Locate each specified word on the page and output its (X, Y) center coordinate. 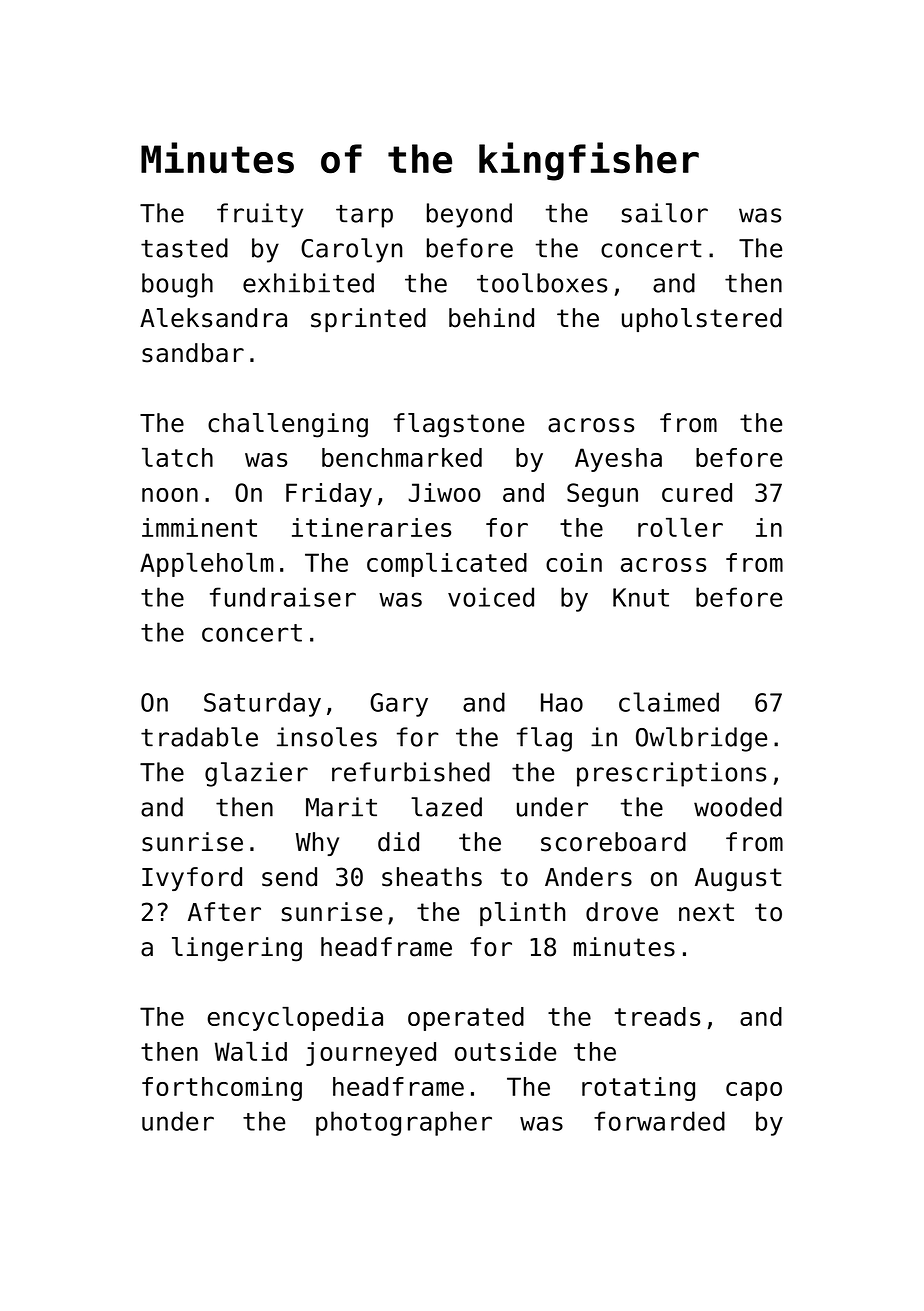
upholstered (702, 320)
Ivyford (192, 879)
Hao (562, 702)
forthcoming (222, 1089)
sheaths (432, 877)
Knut (641, 597)
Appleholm (206, 565)
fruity (260, 215)
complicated (447, 565)
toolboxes (542, 283)
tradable (199, 737)
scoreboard (613, 842)
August (738, 880)
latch (177, 457)
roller (680, 527)
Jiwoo (445, 492)
